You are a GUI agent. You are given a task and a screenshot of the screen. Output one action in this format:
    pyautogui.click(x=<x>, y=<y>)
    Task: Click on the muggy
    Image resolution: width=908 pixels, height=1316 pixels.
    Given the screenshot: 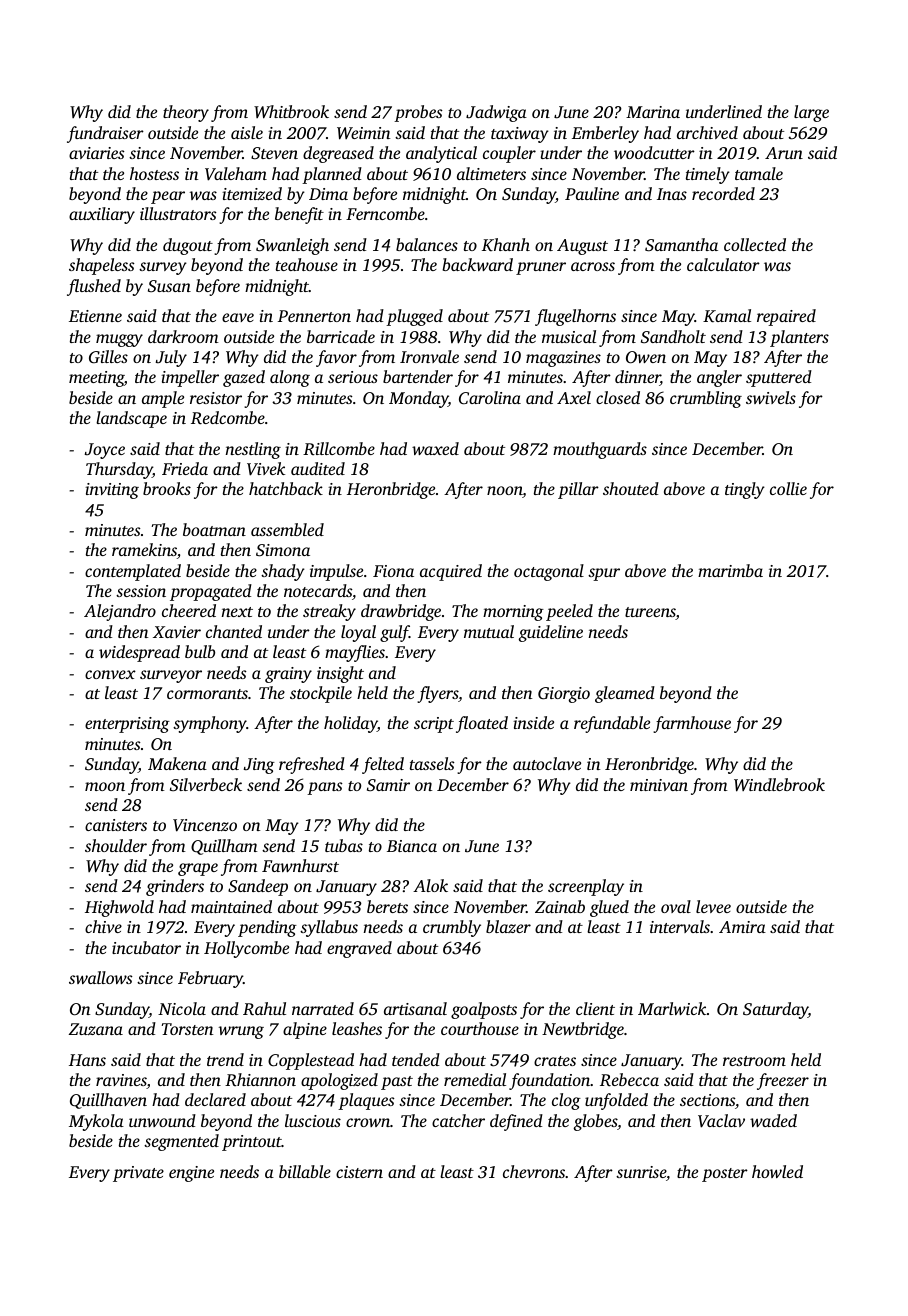 What is the action you would take?
    pyautogui.click(x=119, y=340)
